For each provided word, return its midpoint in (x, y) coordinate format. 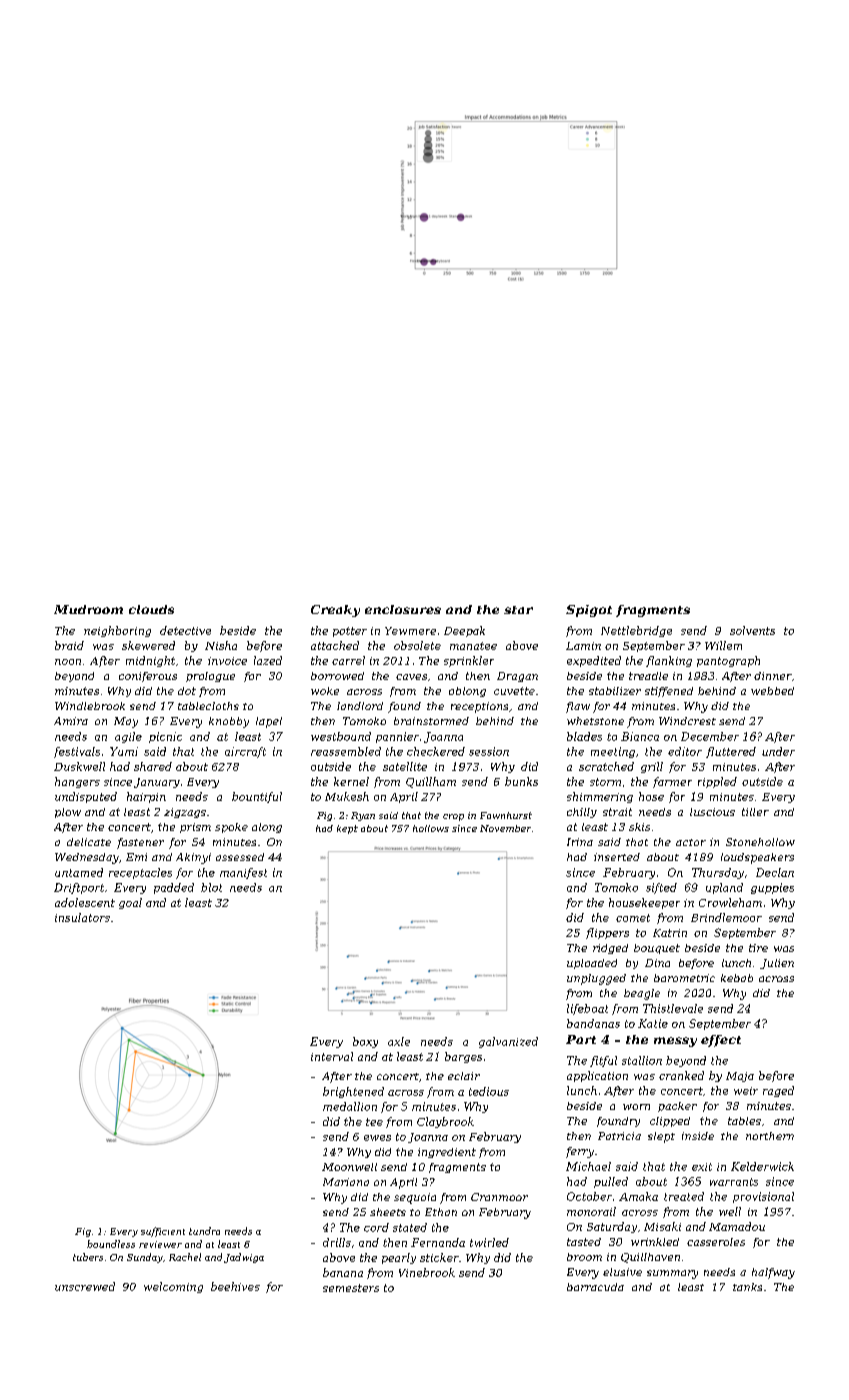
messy (675, 1042)
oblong (467, 692)
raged (778, 1091)
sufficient (163, 1232)
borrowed (337, 676)
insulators (82, 917)
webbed (772, 691)
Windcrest (687, 721)
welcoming (173, 1287)
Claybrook (445, 1122)
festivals (77, 752)
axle (399, 1041)
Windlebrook (90, 706)
